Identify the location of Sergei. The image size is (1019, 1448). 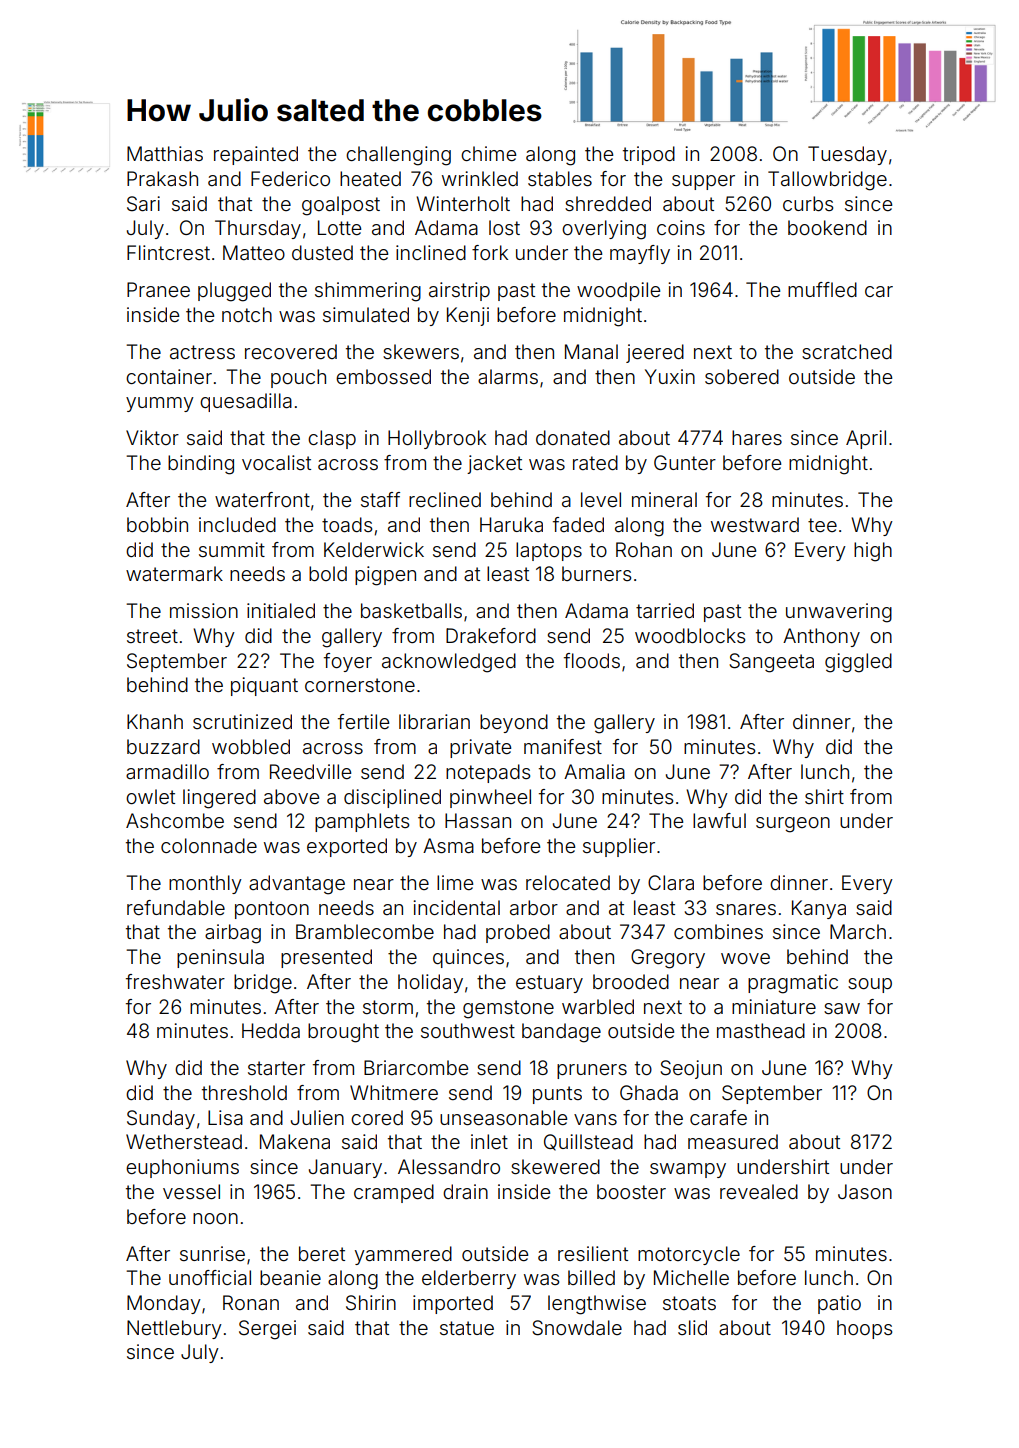
(267, 1330).
